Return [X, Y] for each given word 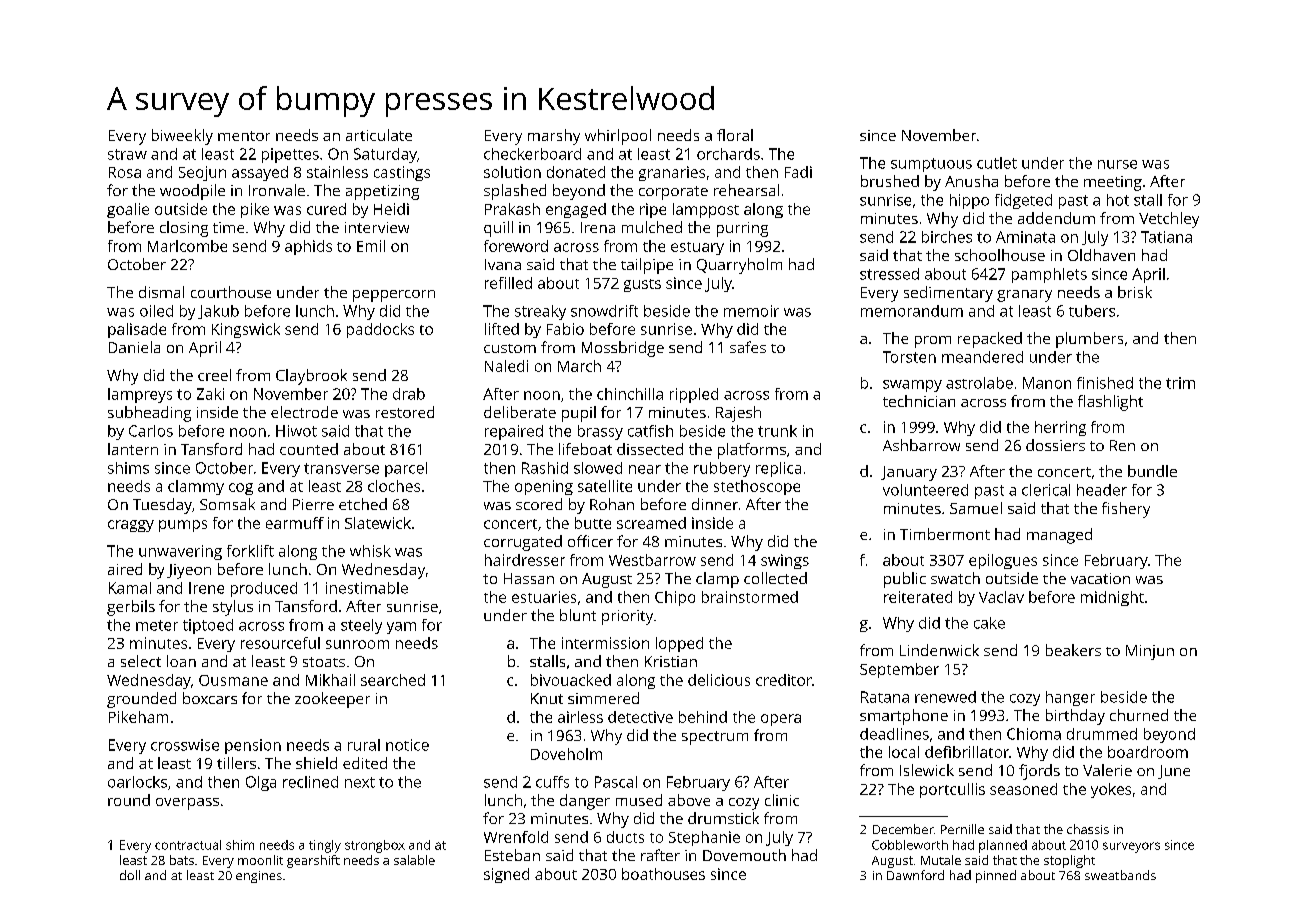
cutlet [997, 163]
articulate [379, 135]
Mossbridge [623, 349]
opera [781, 720]
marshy [554, 137]
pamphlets [1049, 275]
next [360, 782]
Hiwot [296, 431]
